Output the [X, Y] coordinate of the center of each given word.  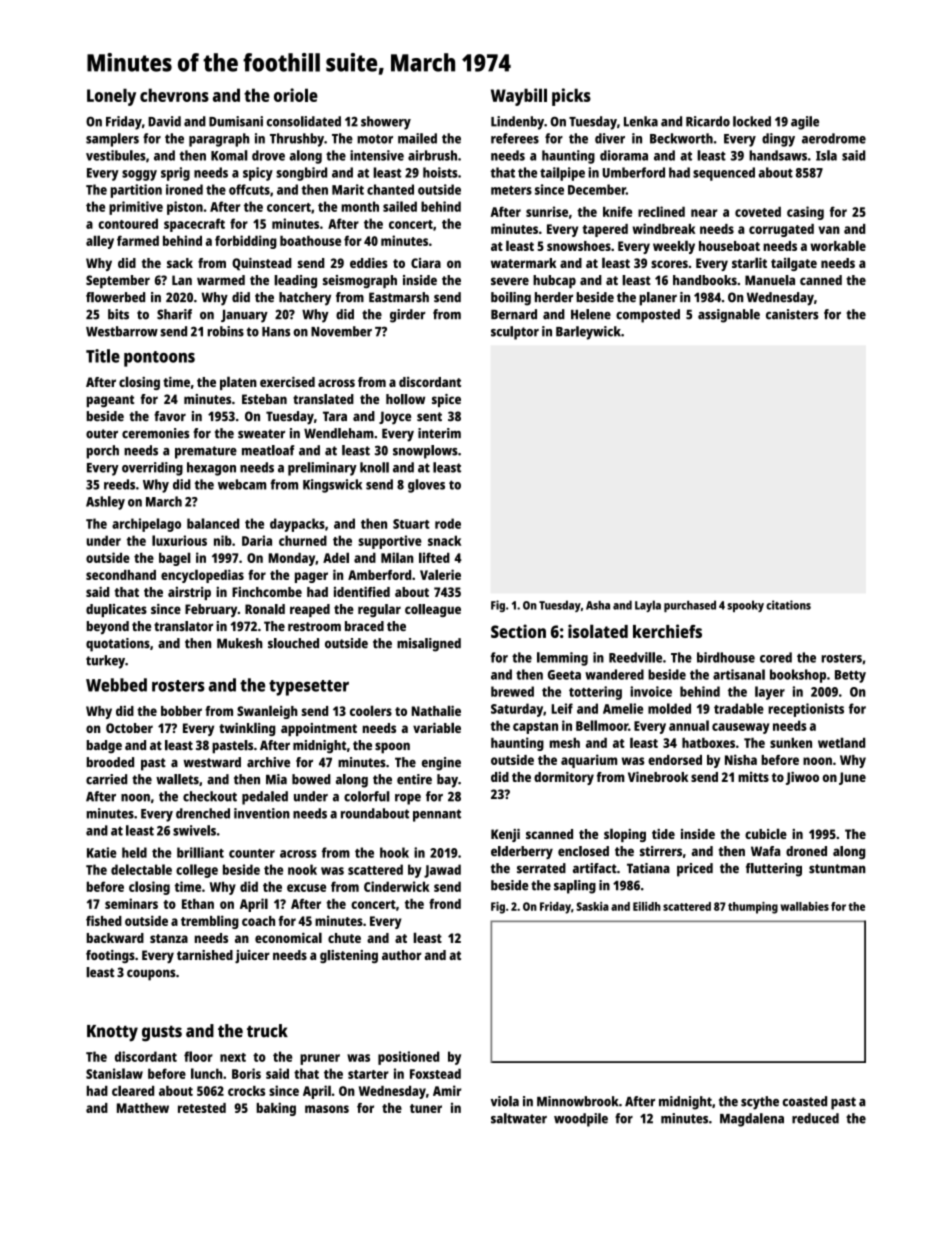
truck [267, 1031]
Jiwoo [802, 778]
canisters [792, 314]
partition [136, 191]
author [401, 955]
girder [408, 316]
